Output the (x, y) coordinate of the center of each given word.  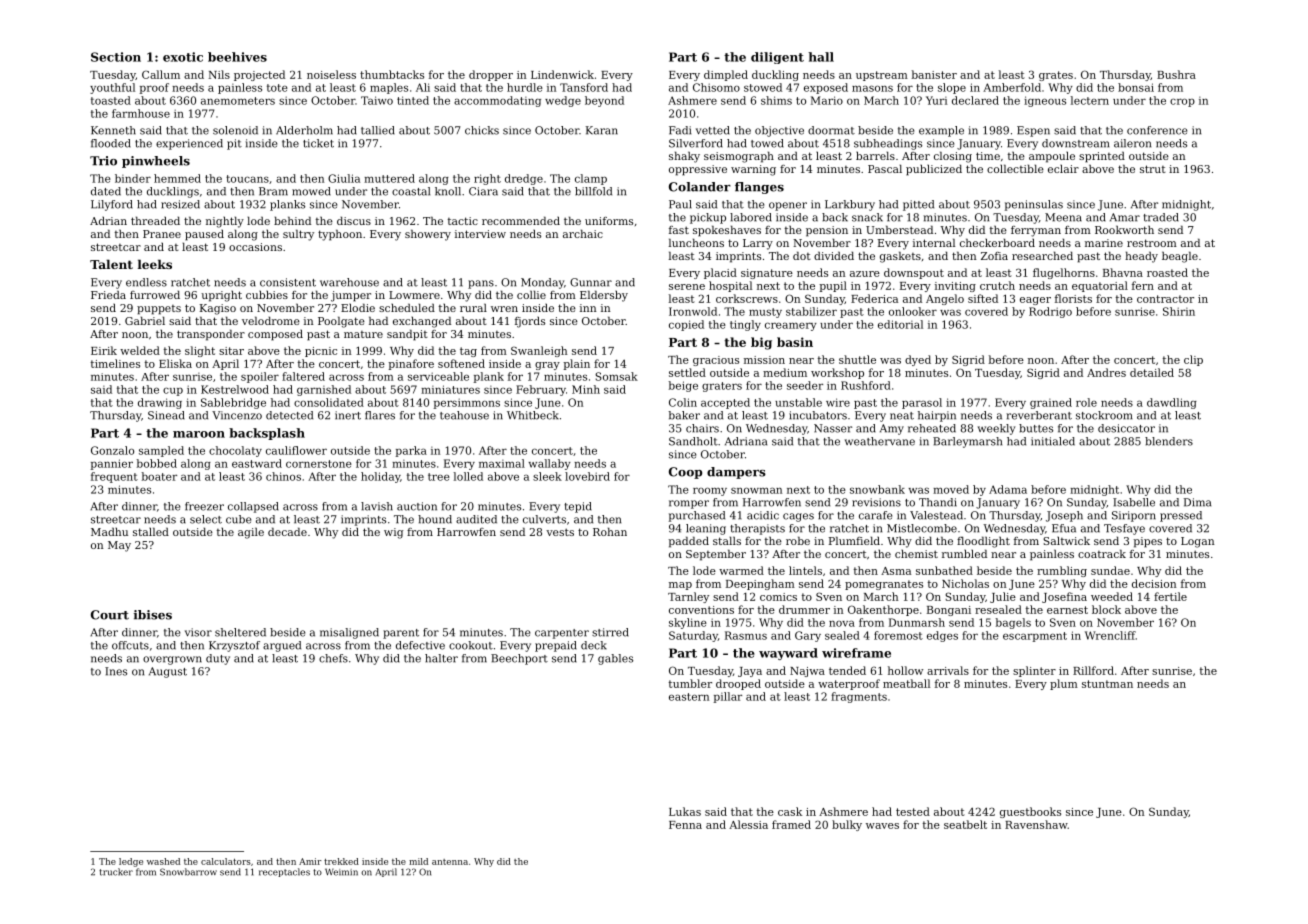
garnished (324, 390)
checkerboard (997, 242)
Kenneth (113, 130)
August (168, 672)
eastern (689, 697)
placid (720, 273)
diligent (777, 58)
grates (1056, 76)
